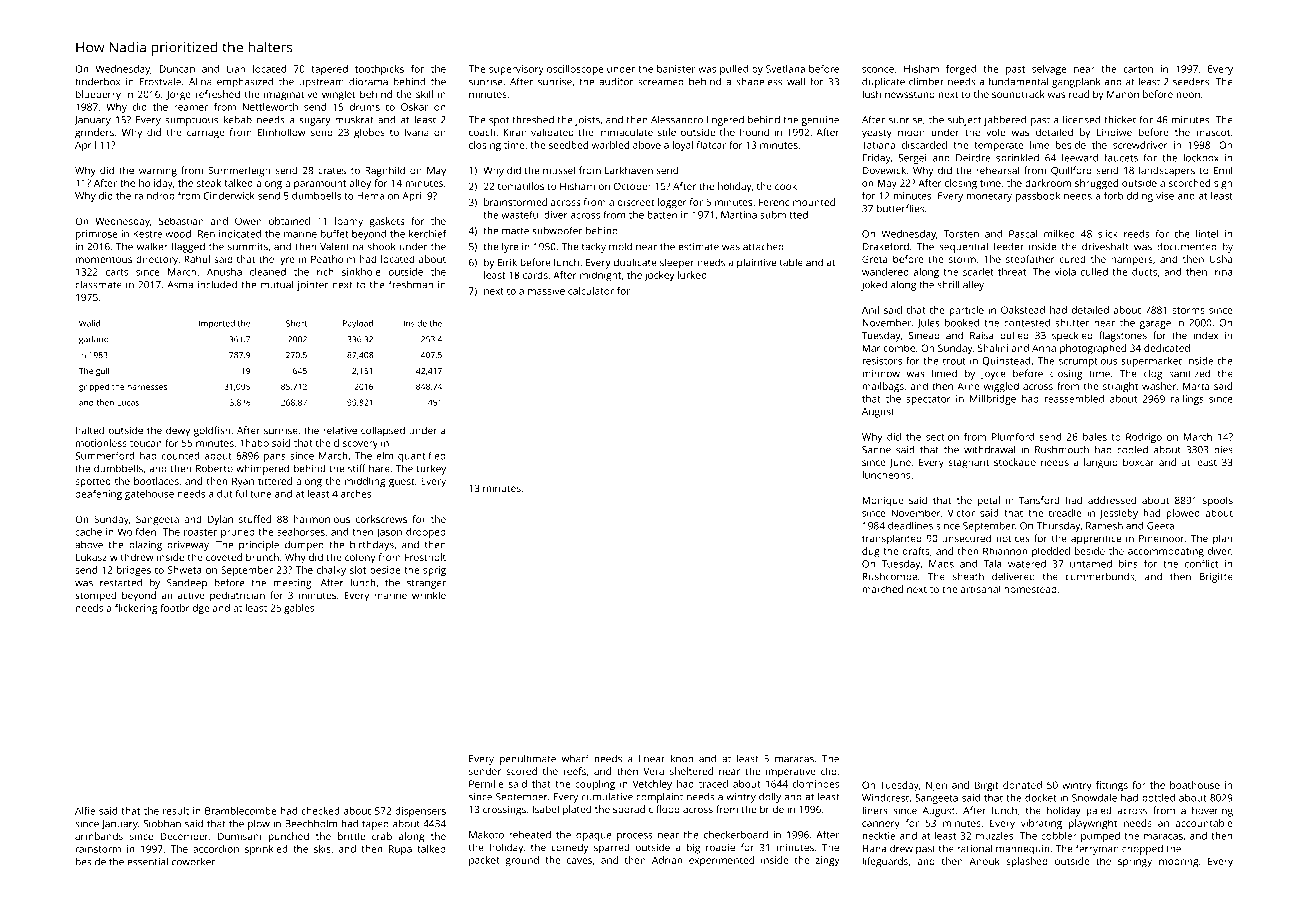 Image resolution: width=1308 pixels, height=924 pixels. Describe the element at coordinates (828, 861) in the screenshot. I see `zingy` at that location.
